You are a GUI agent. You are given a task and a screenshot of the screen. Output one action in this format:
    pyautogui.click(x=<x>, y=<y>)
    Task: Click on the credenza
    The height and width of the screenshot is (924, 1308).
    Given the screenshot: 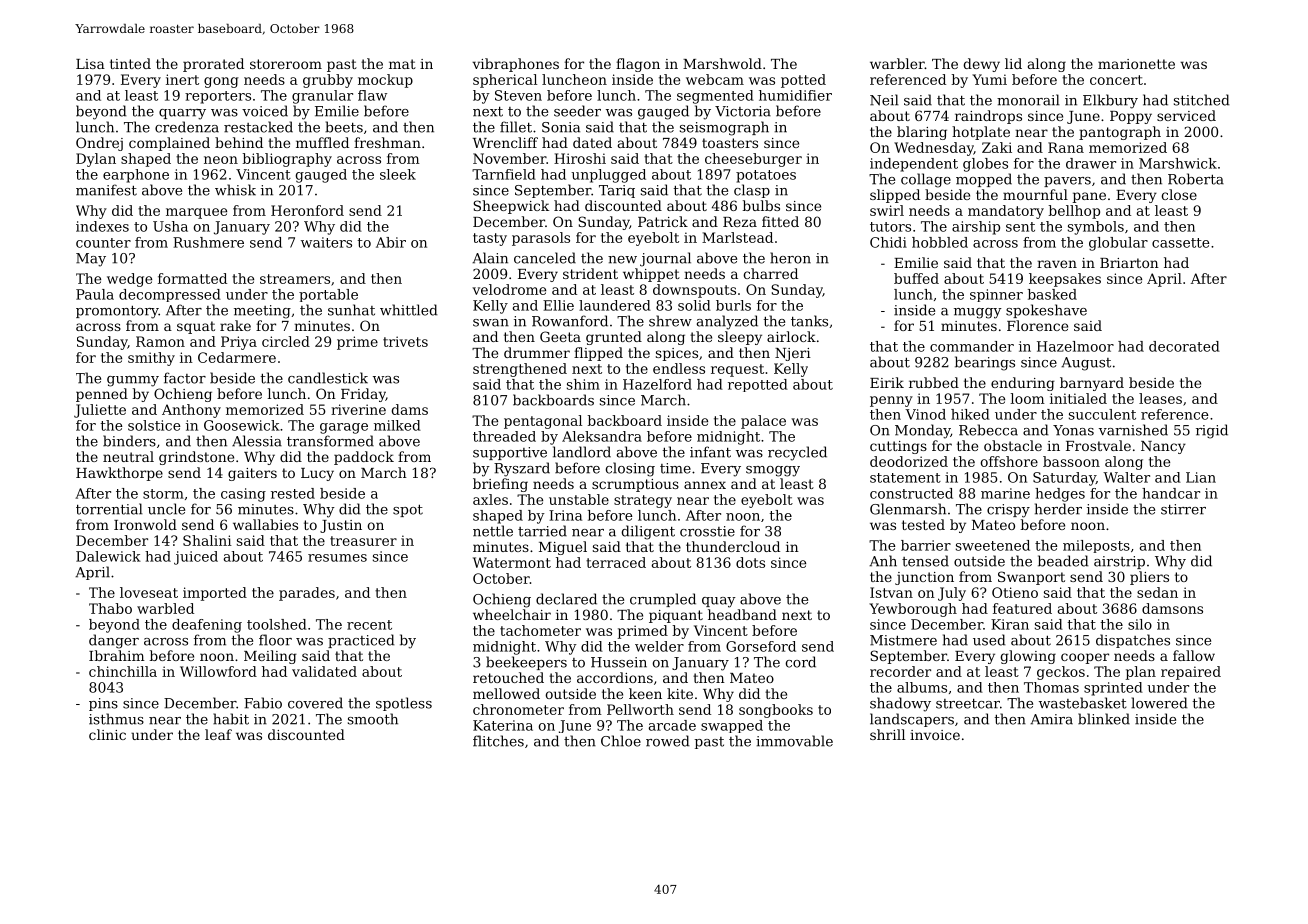 What is the action you would take?
    pyautogui.click(x=187, y=127)
